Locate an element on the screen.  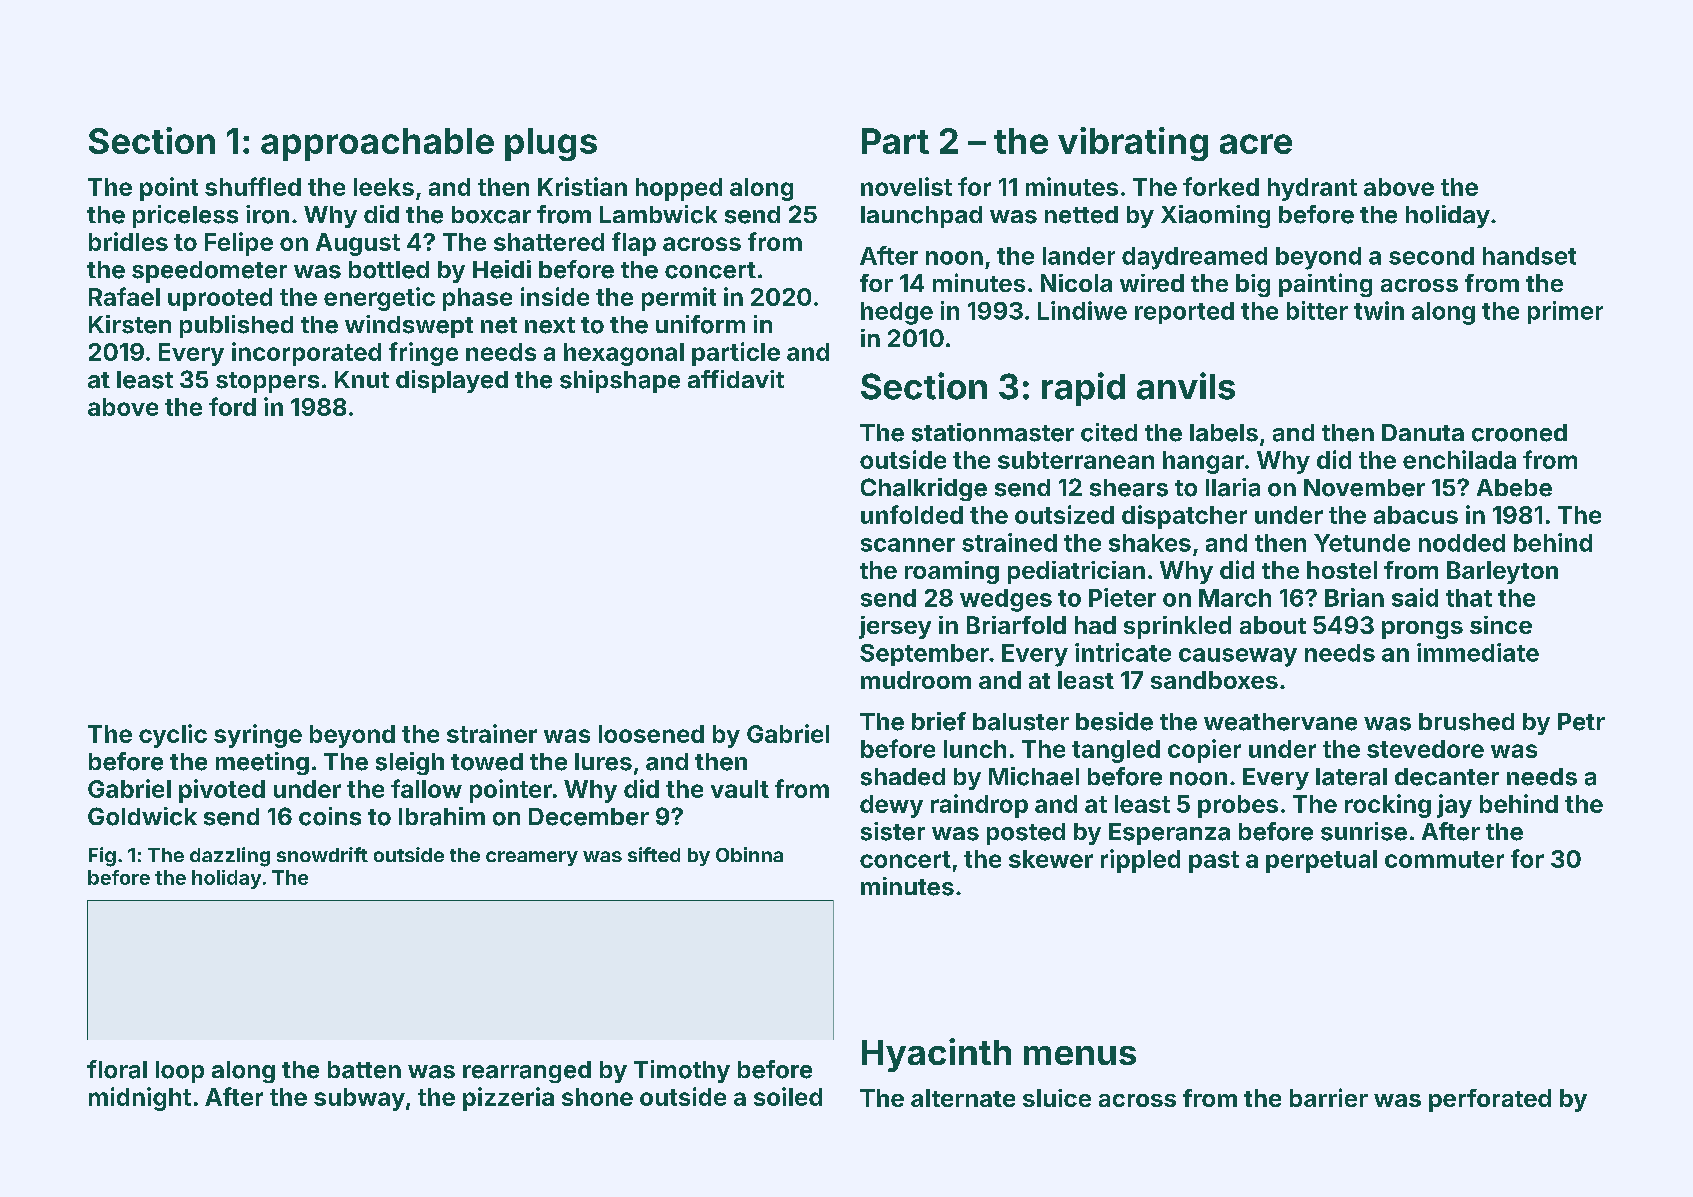
strainer is located at coordinates (492, 733).
